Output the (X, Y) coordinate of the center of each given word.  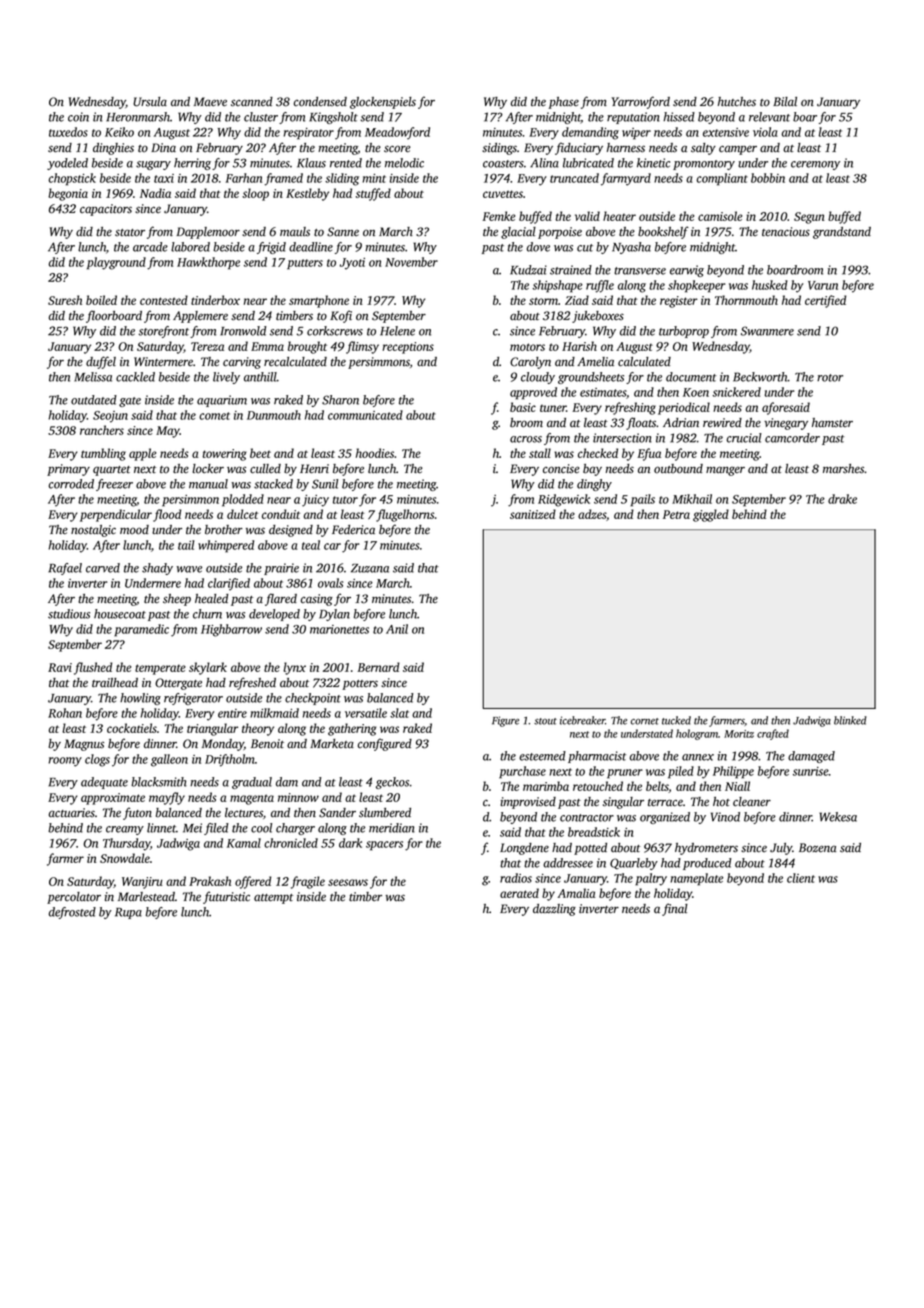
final (675, 909)
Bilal (785, 101)
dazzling (554, 910)
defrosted (72, 913)
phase (564, 103)
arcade (150, 247)
